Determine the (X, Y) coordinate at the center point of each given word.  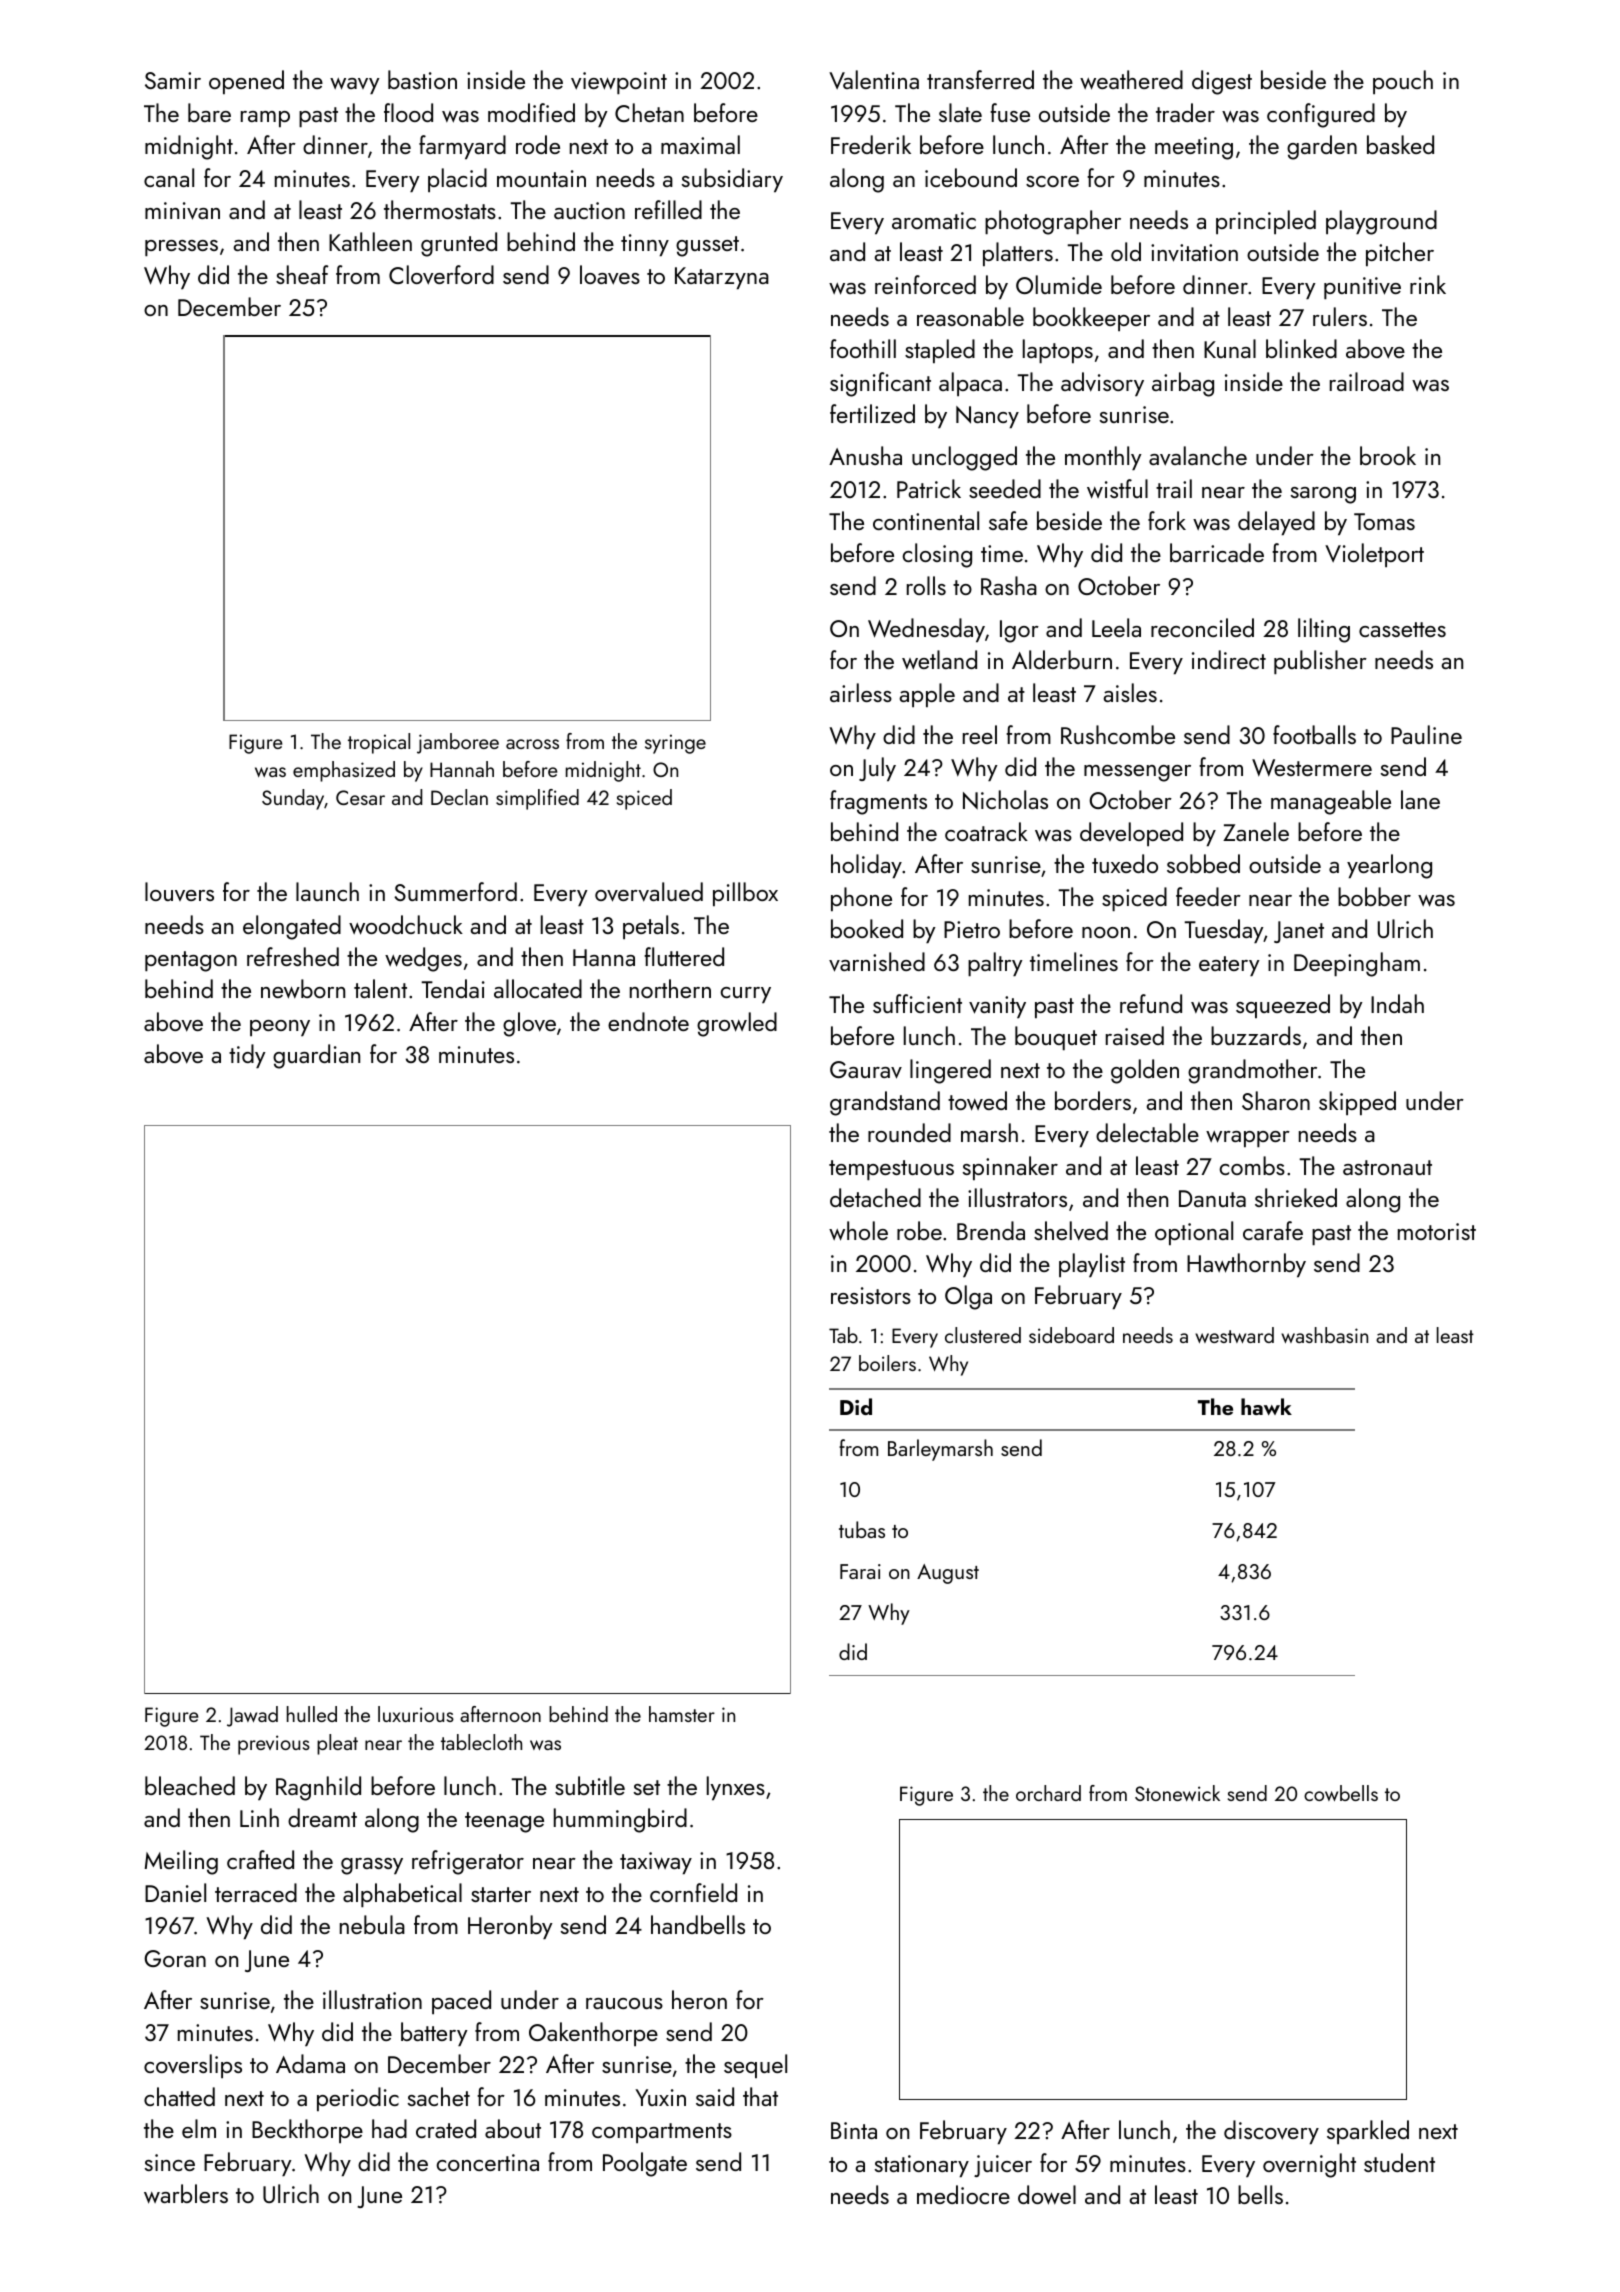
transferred (980, 79)
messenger (1137, 773)
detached (875, 1197)
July (877, 769)
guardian (316, 1056)
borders (1093, 1100)
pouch (1403, 82)
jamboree (458, 743)
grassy (372, 1866)
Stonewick (1177, 1793)
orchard (1048, 1793)
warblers (186, 2194)
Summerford (455, 891)
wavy (355, 86)
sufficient (917, 1003)
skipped (1357, 1103)
